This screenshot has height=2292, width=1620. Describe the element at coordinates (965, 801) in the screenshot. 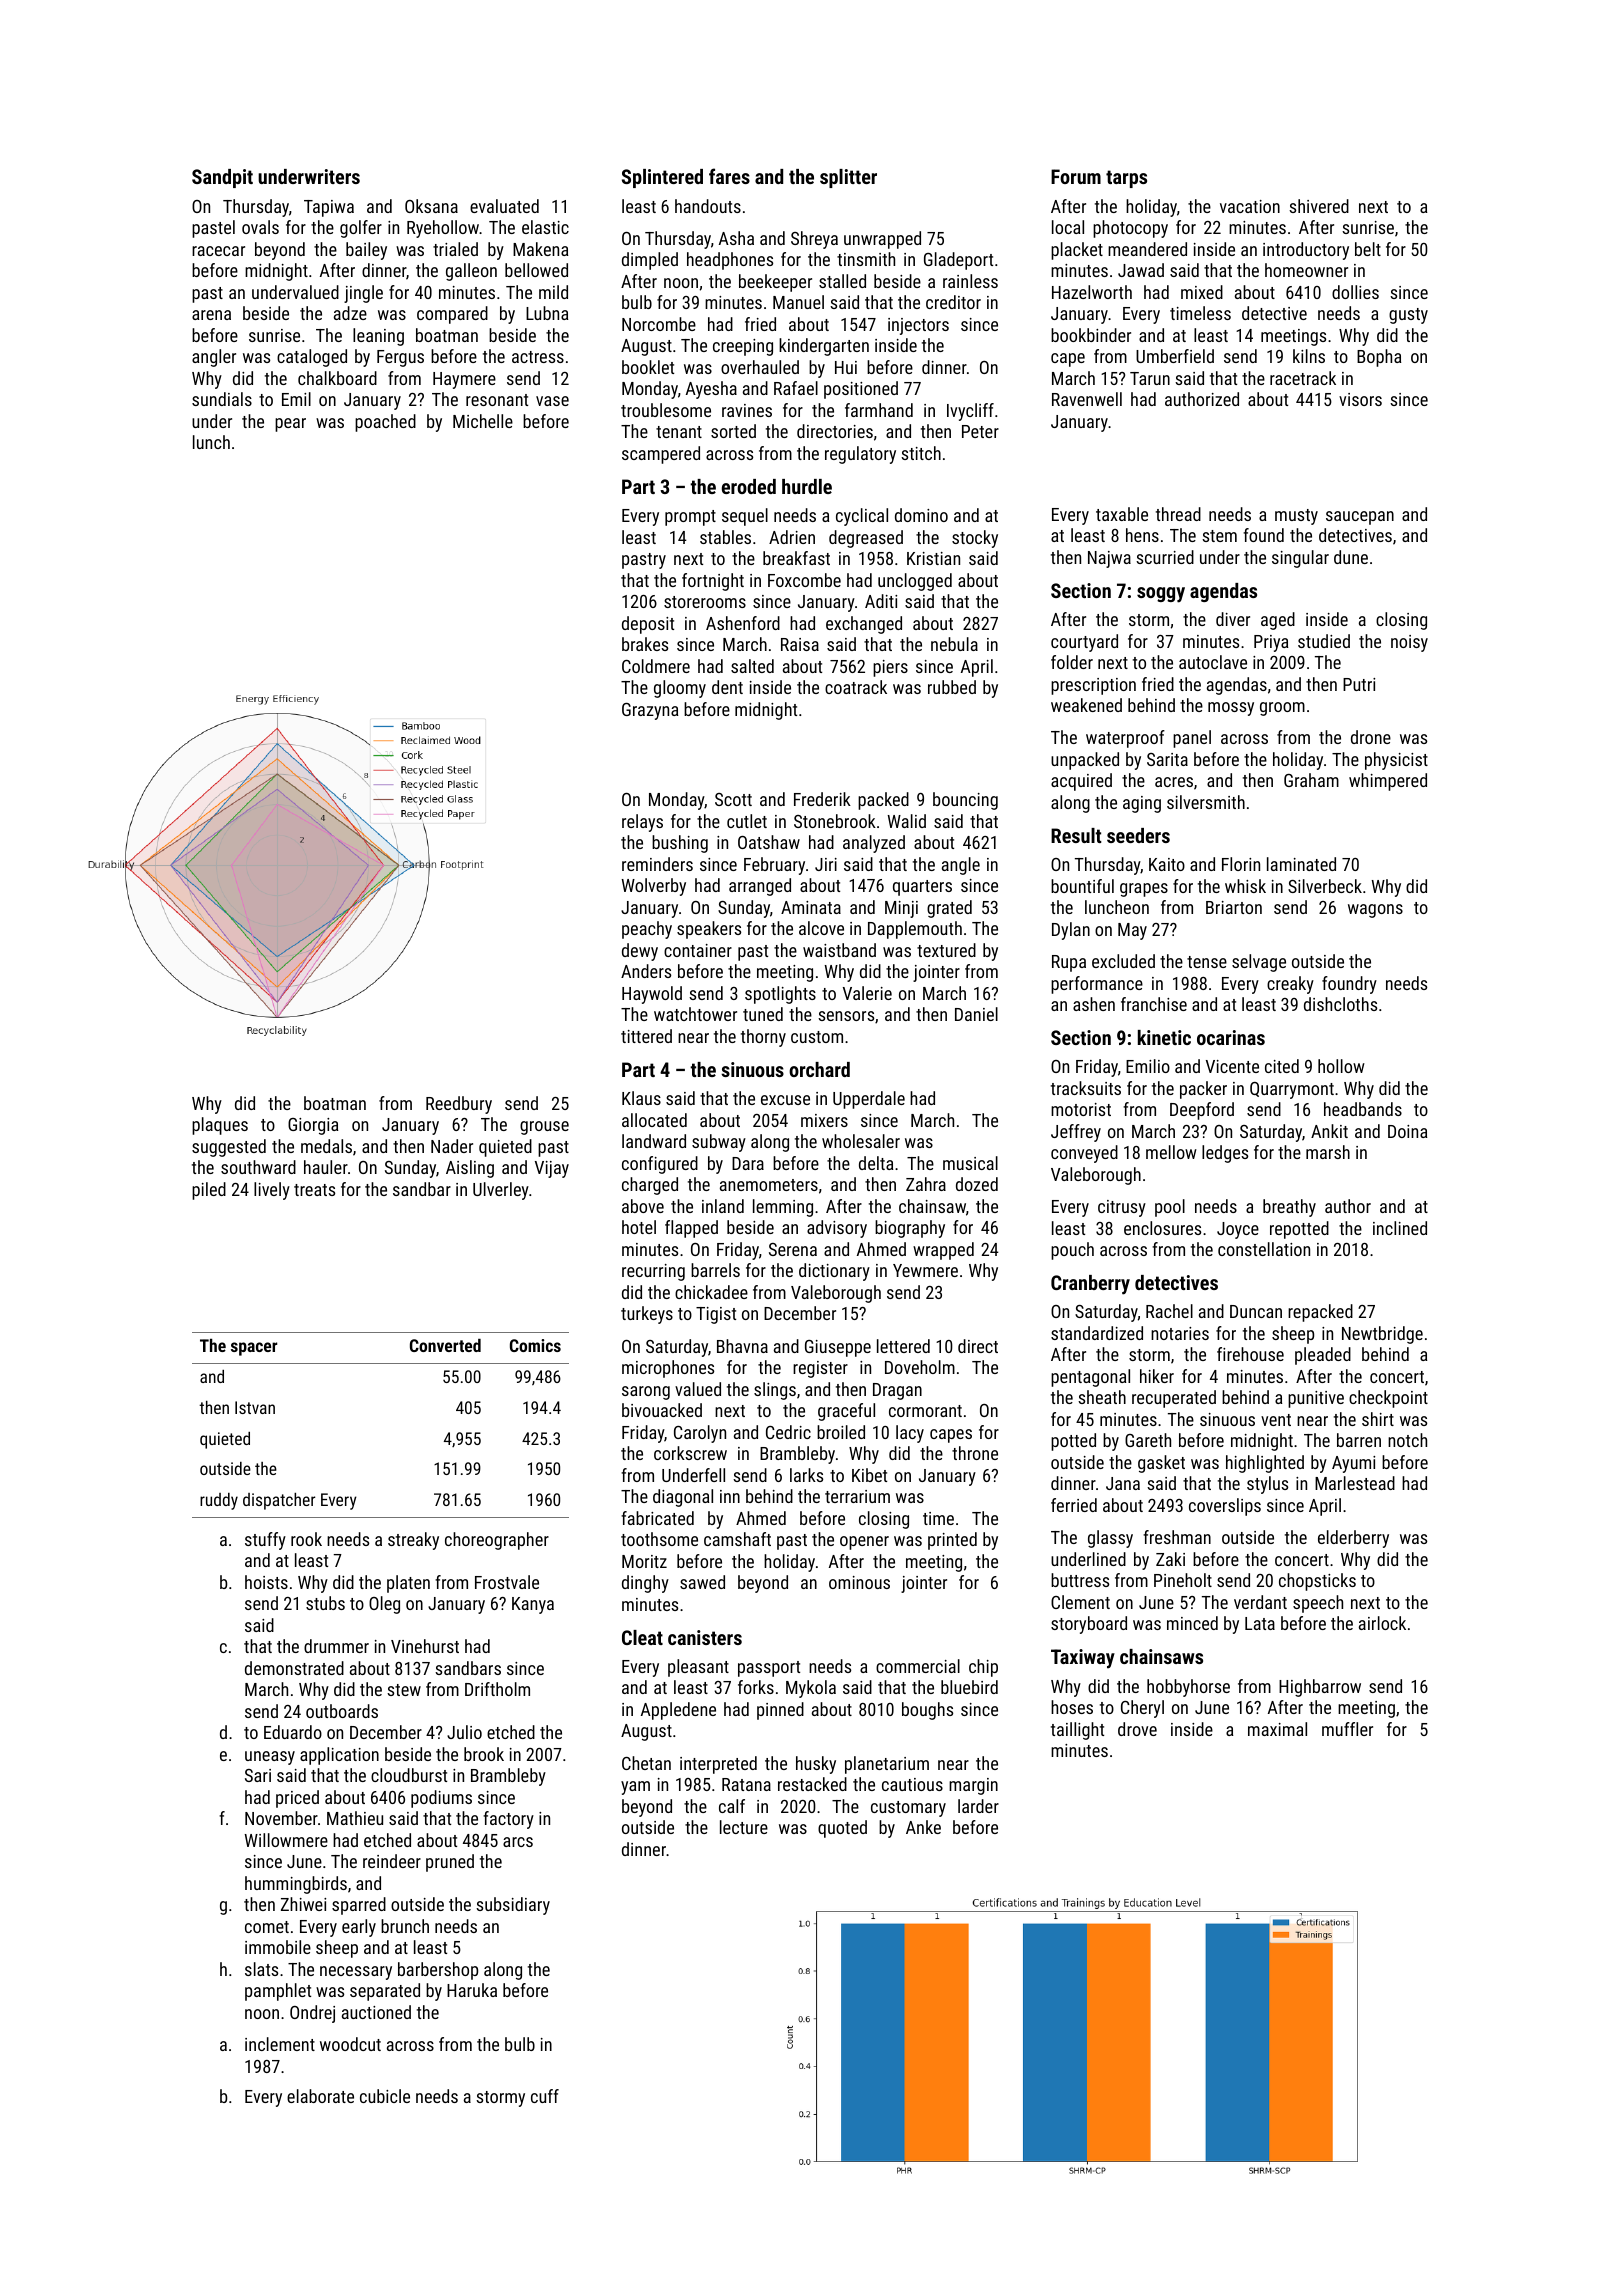

I see `bouncing` at that location.
